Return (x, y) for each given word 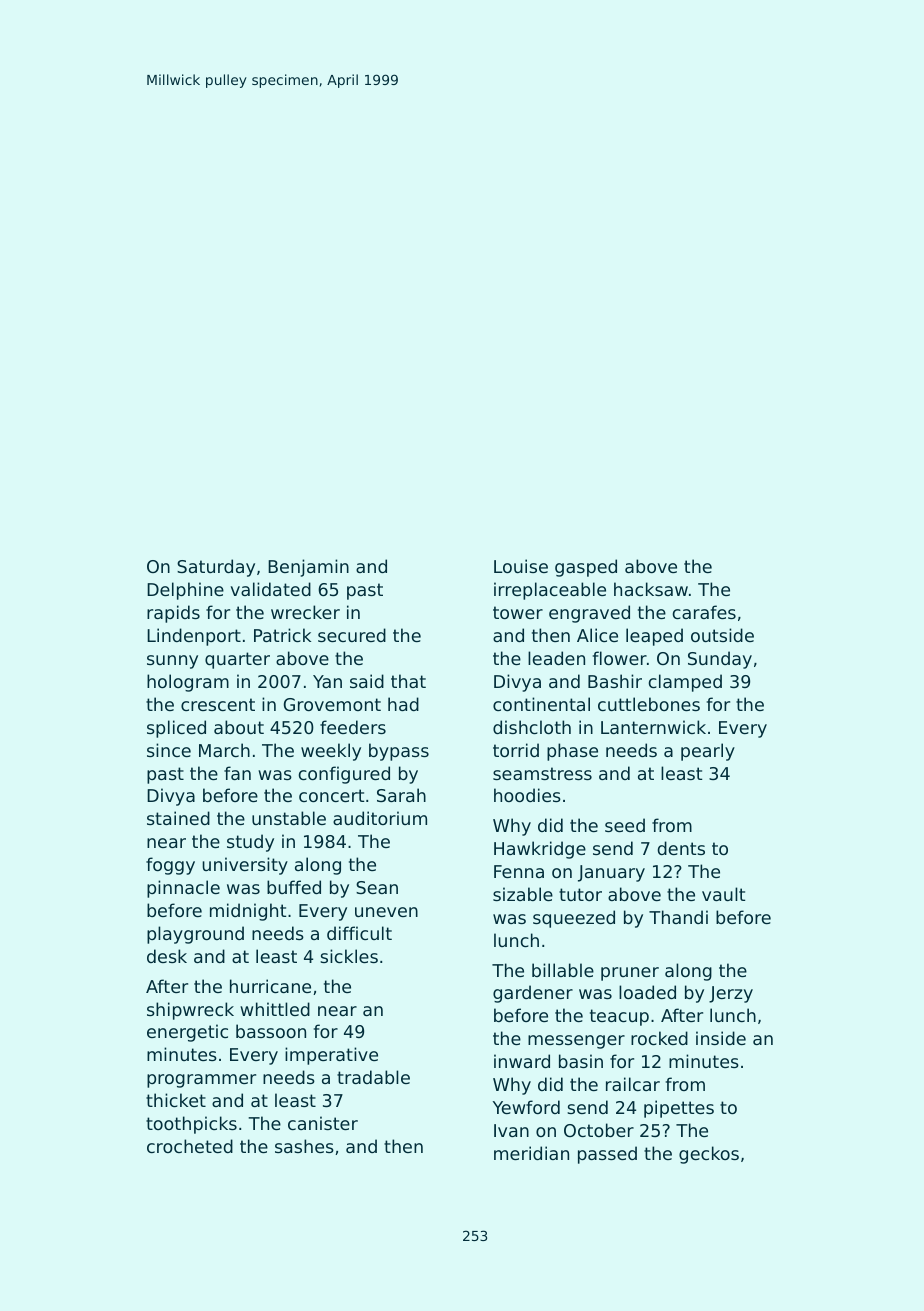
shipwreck (190, 1011)
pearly (708, 752)
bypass (399, 752)
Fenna (519, 871)
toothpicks (191, 1125)
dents (681, 848)
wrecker (305, 612)
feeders (353, 727)
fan (237, 773)
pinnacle (183, 889)
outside (722, 635)
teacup (619, 1017)
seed (625, 825)
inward (522, 1061)
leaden (556, 658)
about (239, 727)
